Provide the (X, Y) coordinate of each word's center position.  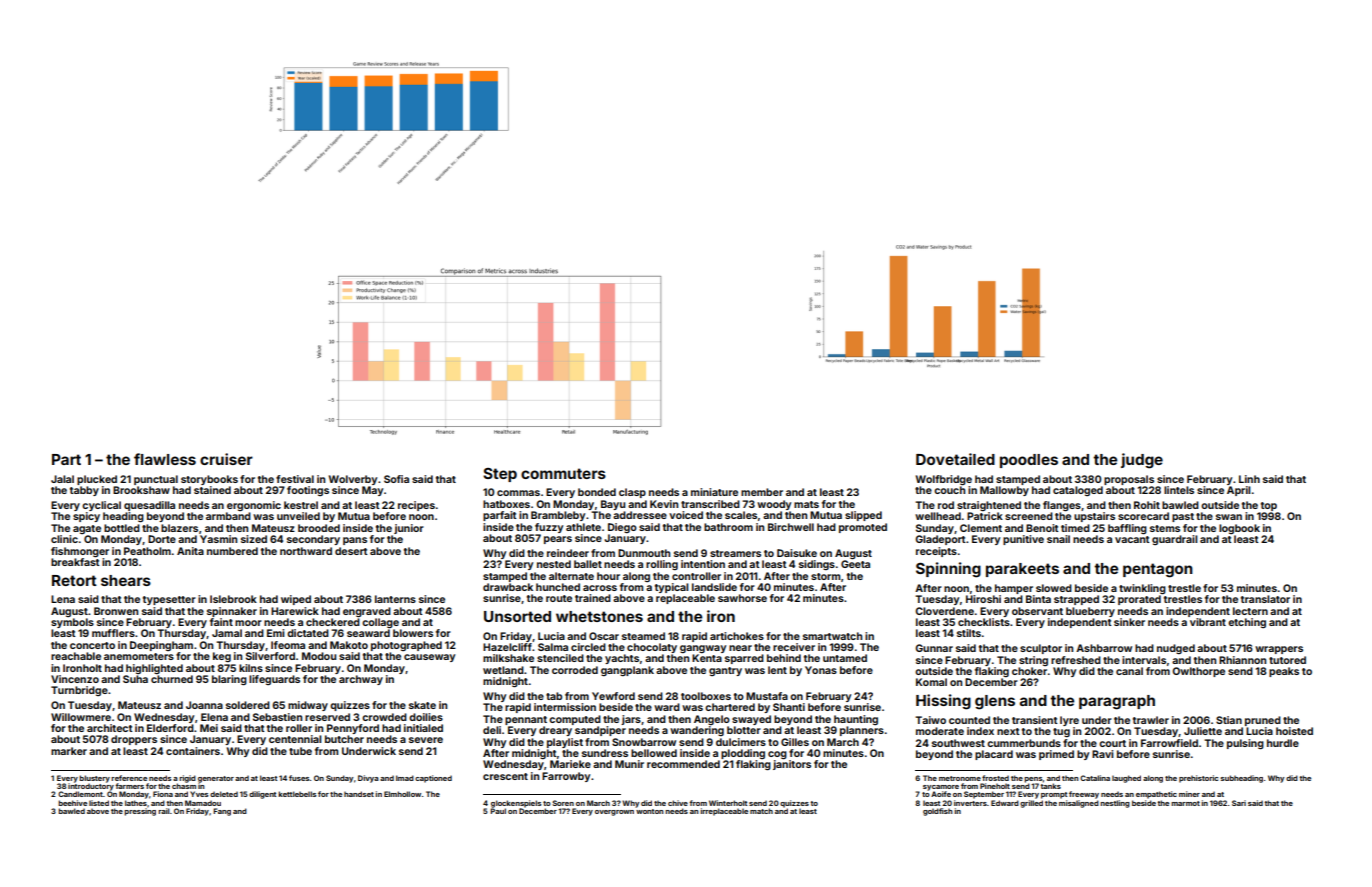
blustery (94, 779)
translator (1265, 599)
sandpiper (600, 731)
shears (126, 580)
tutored (1287, 660)
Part (66, 459)
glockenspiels (516, 804)
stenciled (560, 658)
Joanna (204, 705)
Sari (1239, 803)
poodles (1029, 461)
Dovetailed (955, 459)
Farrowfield (1169, 743)
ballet (588, 564)
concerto (92, 645)
